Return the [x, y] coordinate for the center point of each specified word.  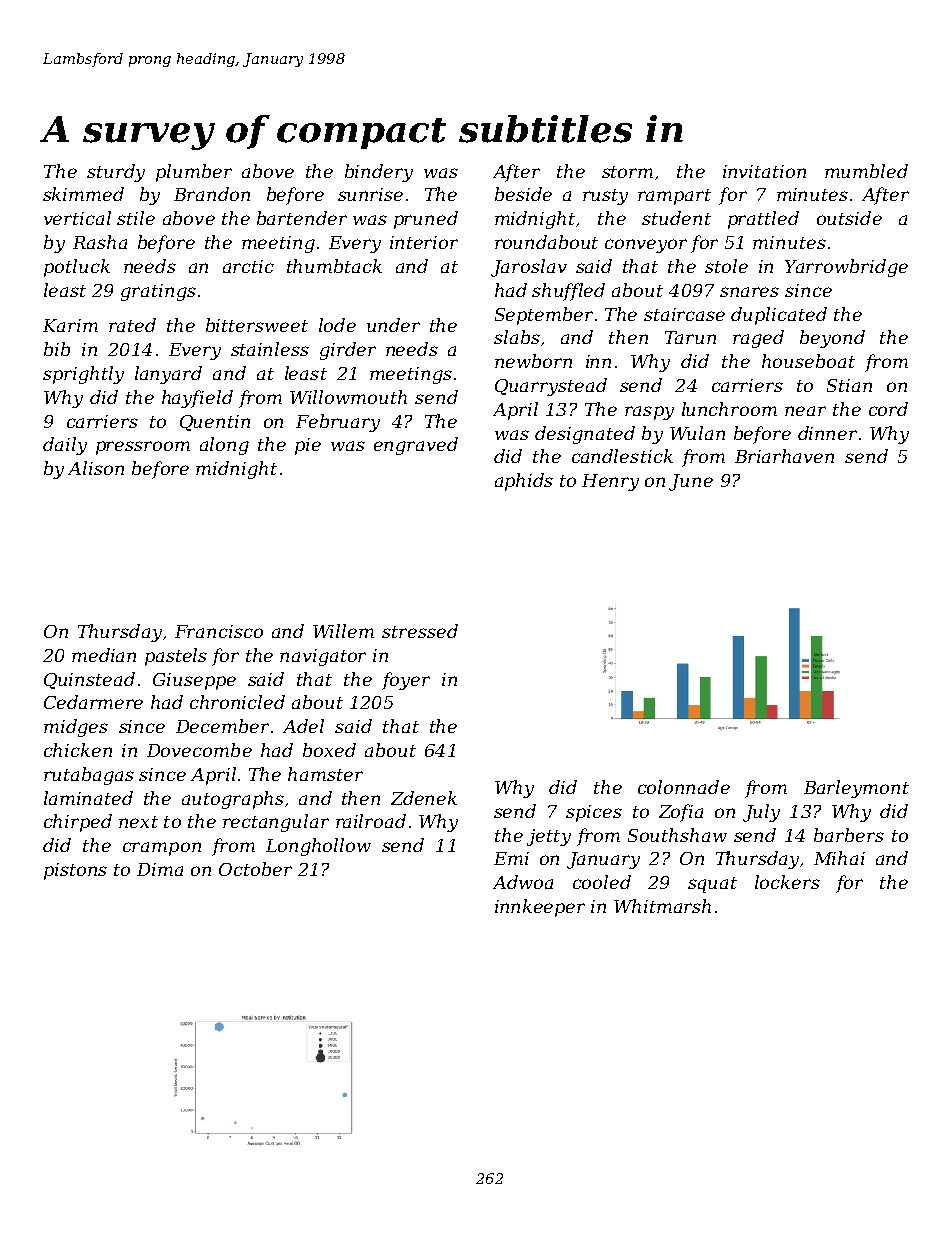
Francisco [219, 631]
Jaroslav [529, 268]
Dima [160, 869]
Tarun [690, 337]
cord [888, 409]
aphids [524, 482]
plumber [194, 173]
